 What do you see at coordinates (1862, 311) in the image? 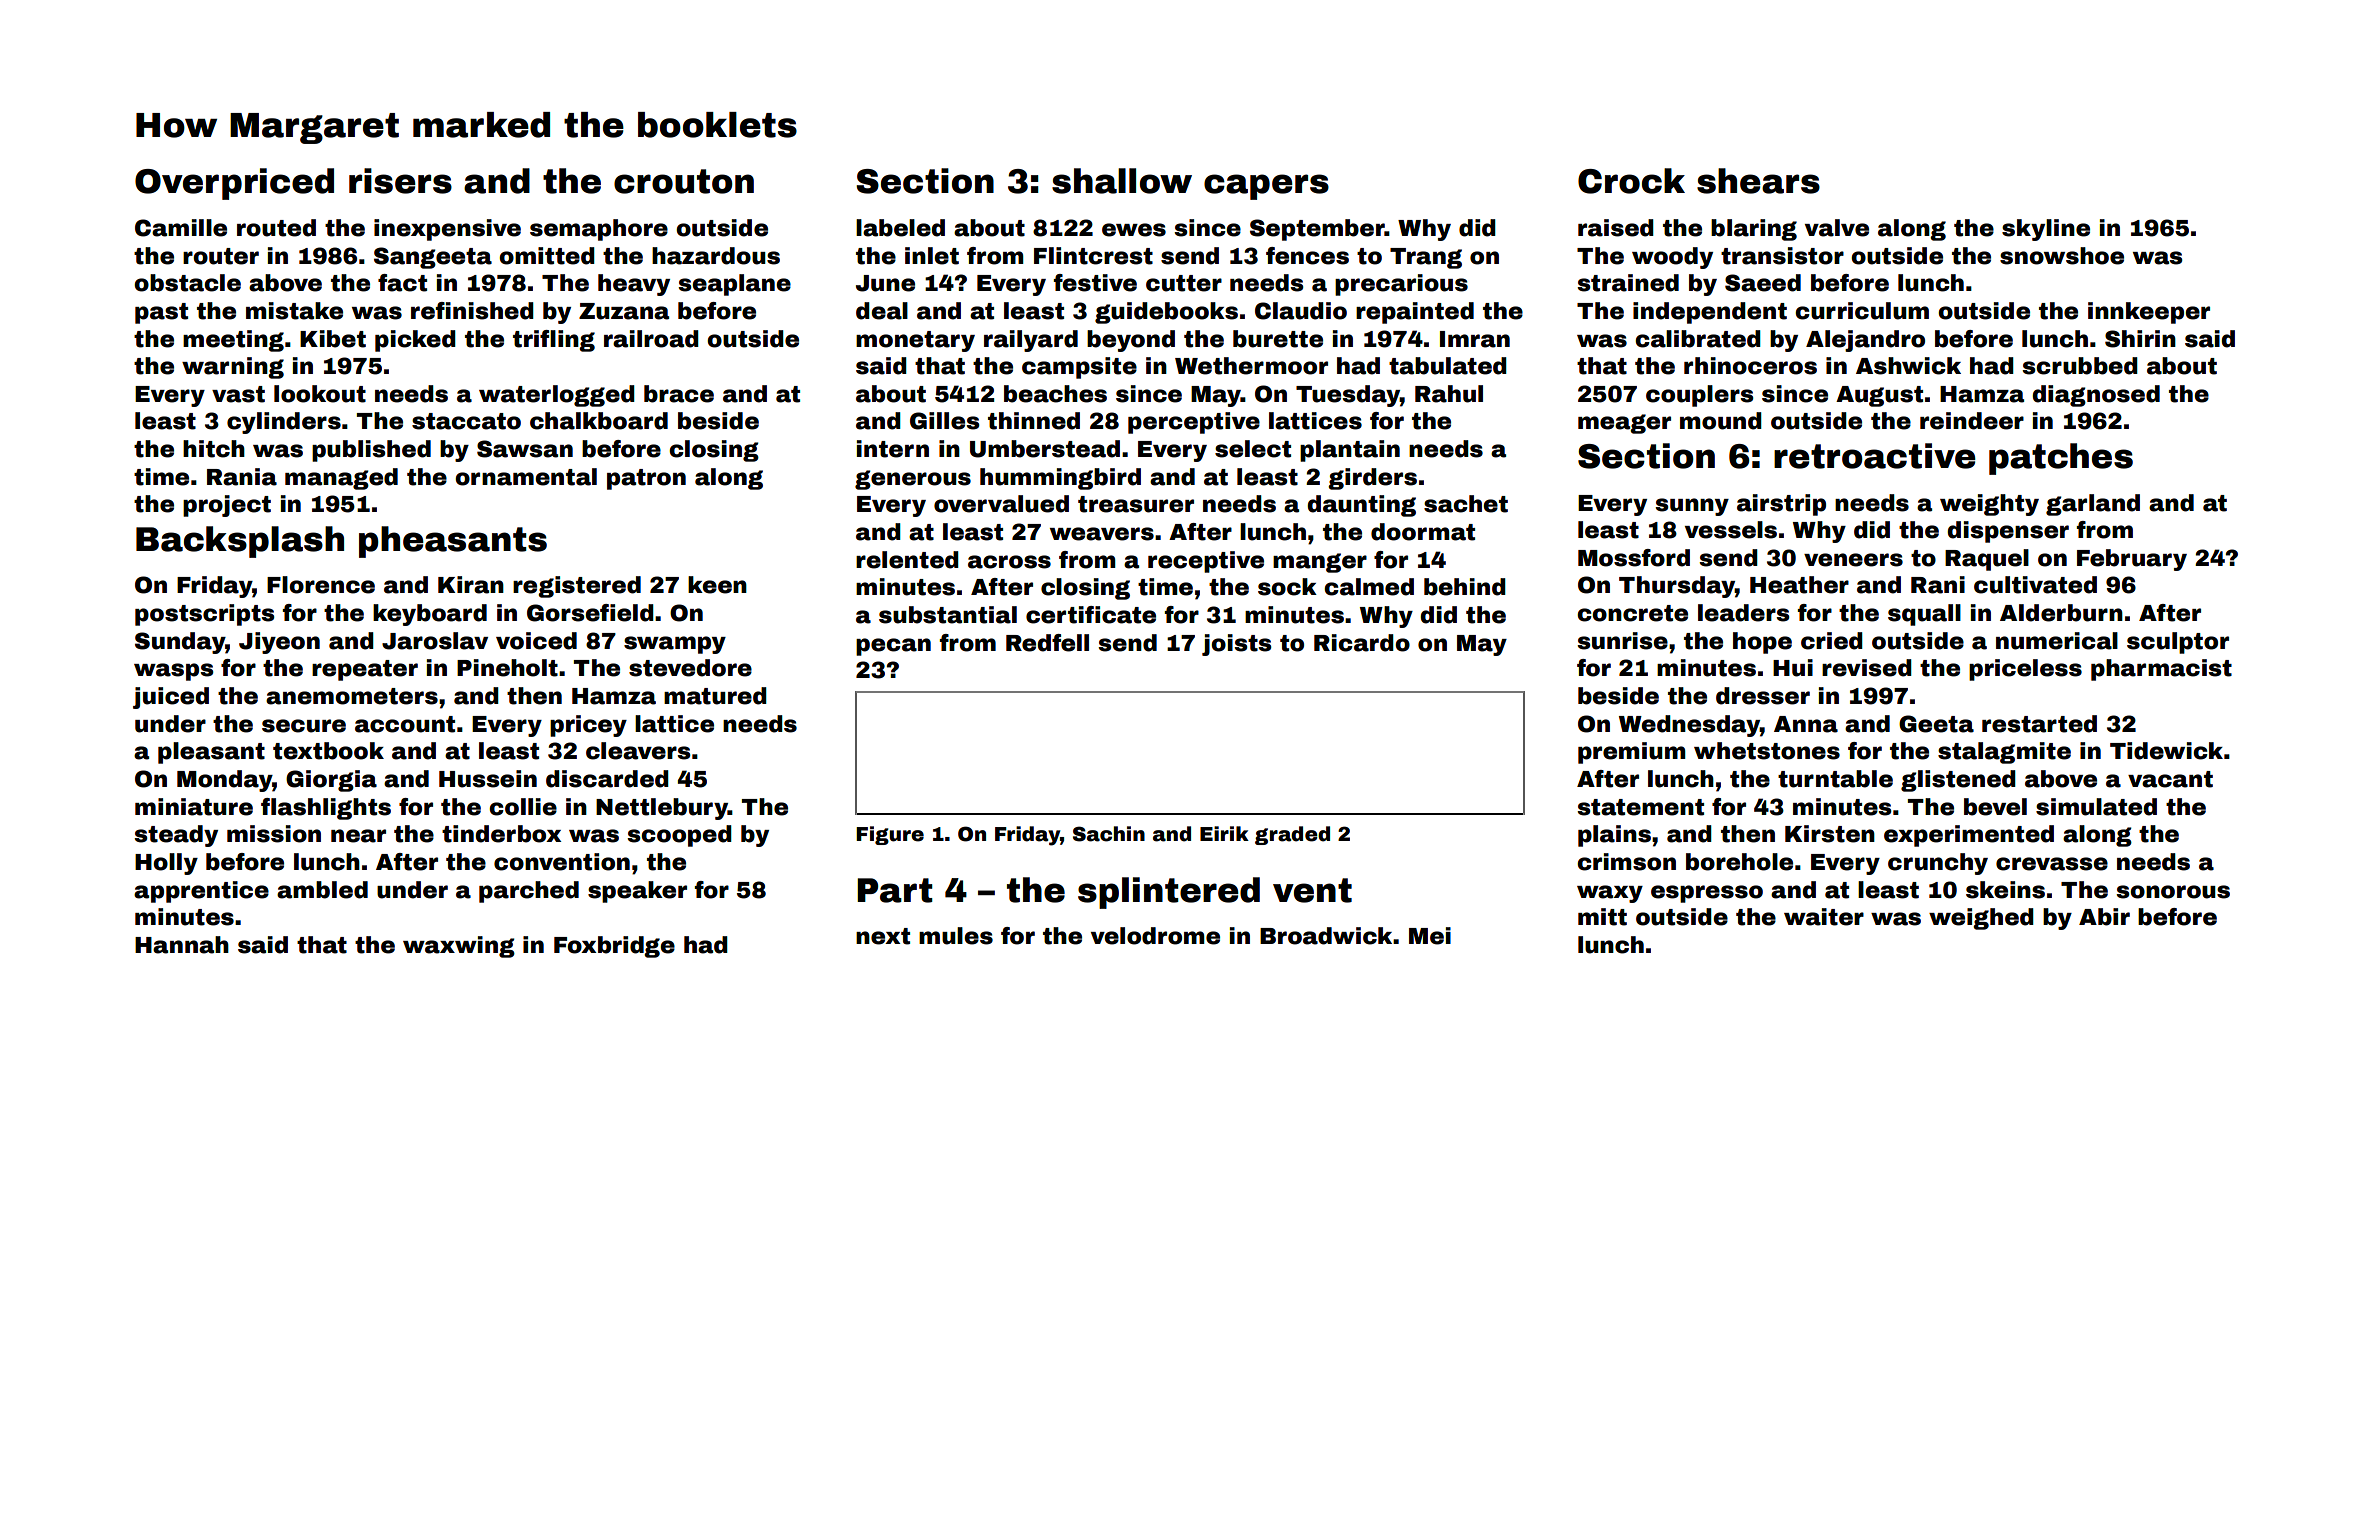
I see `curriculum` at bounding box center [1862, 311].
